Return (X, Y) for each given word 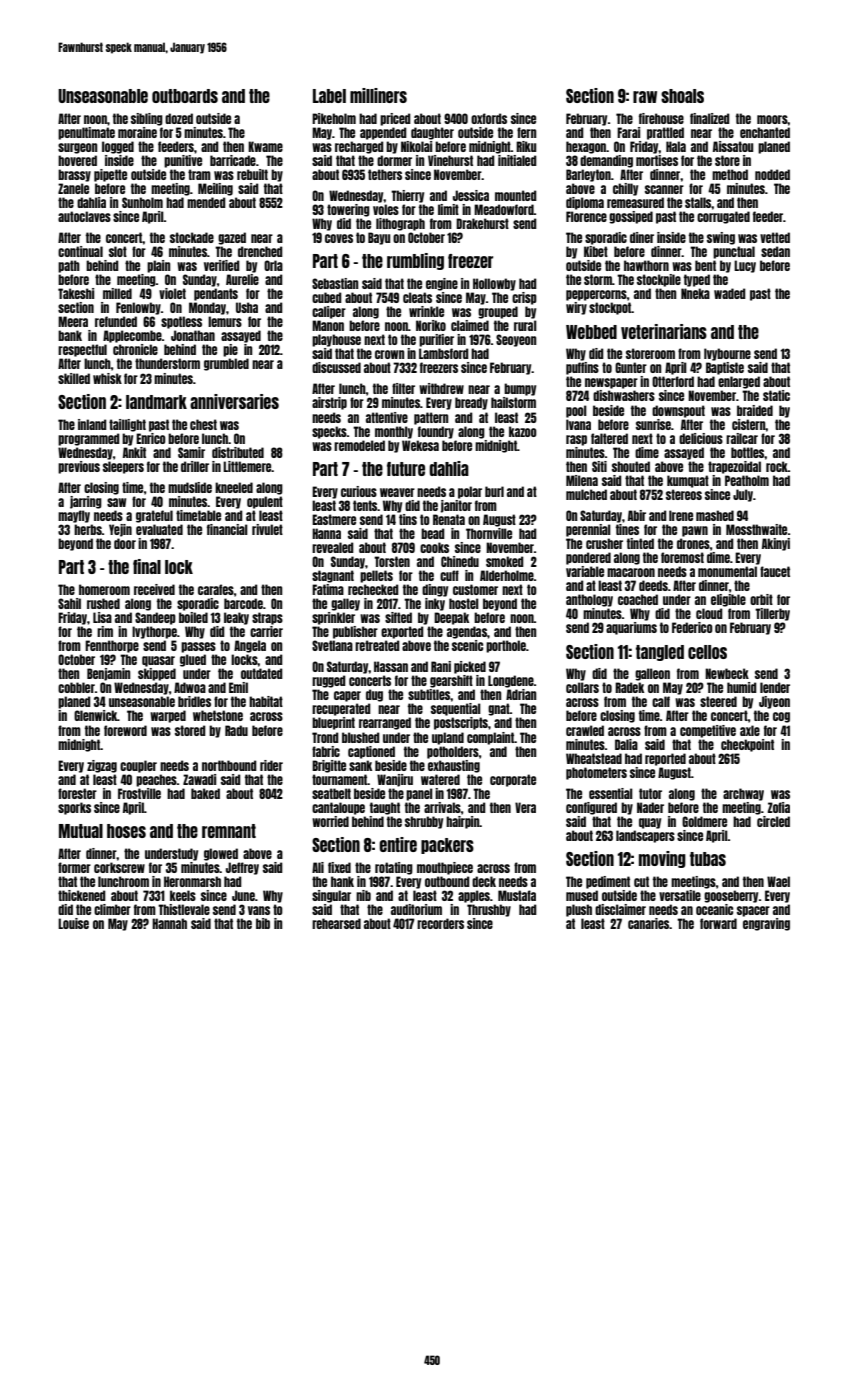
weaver (397, 492)
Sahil (69, 603)
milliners (378, 95)
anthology (589, 600)
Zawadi (199, 779)
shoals (682, 96)
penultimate (86, 133)
